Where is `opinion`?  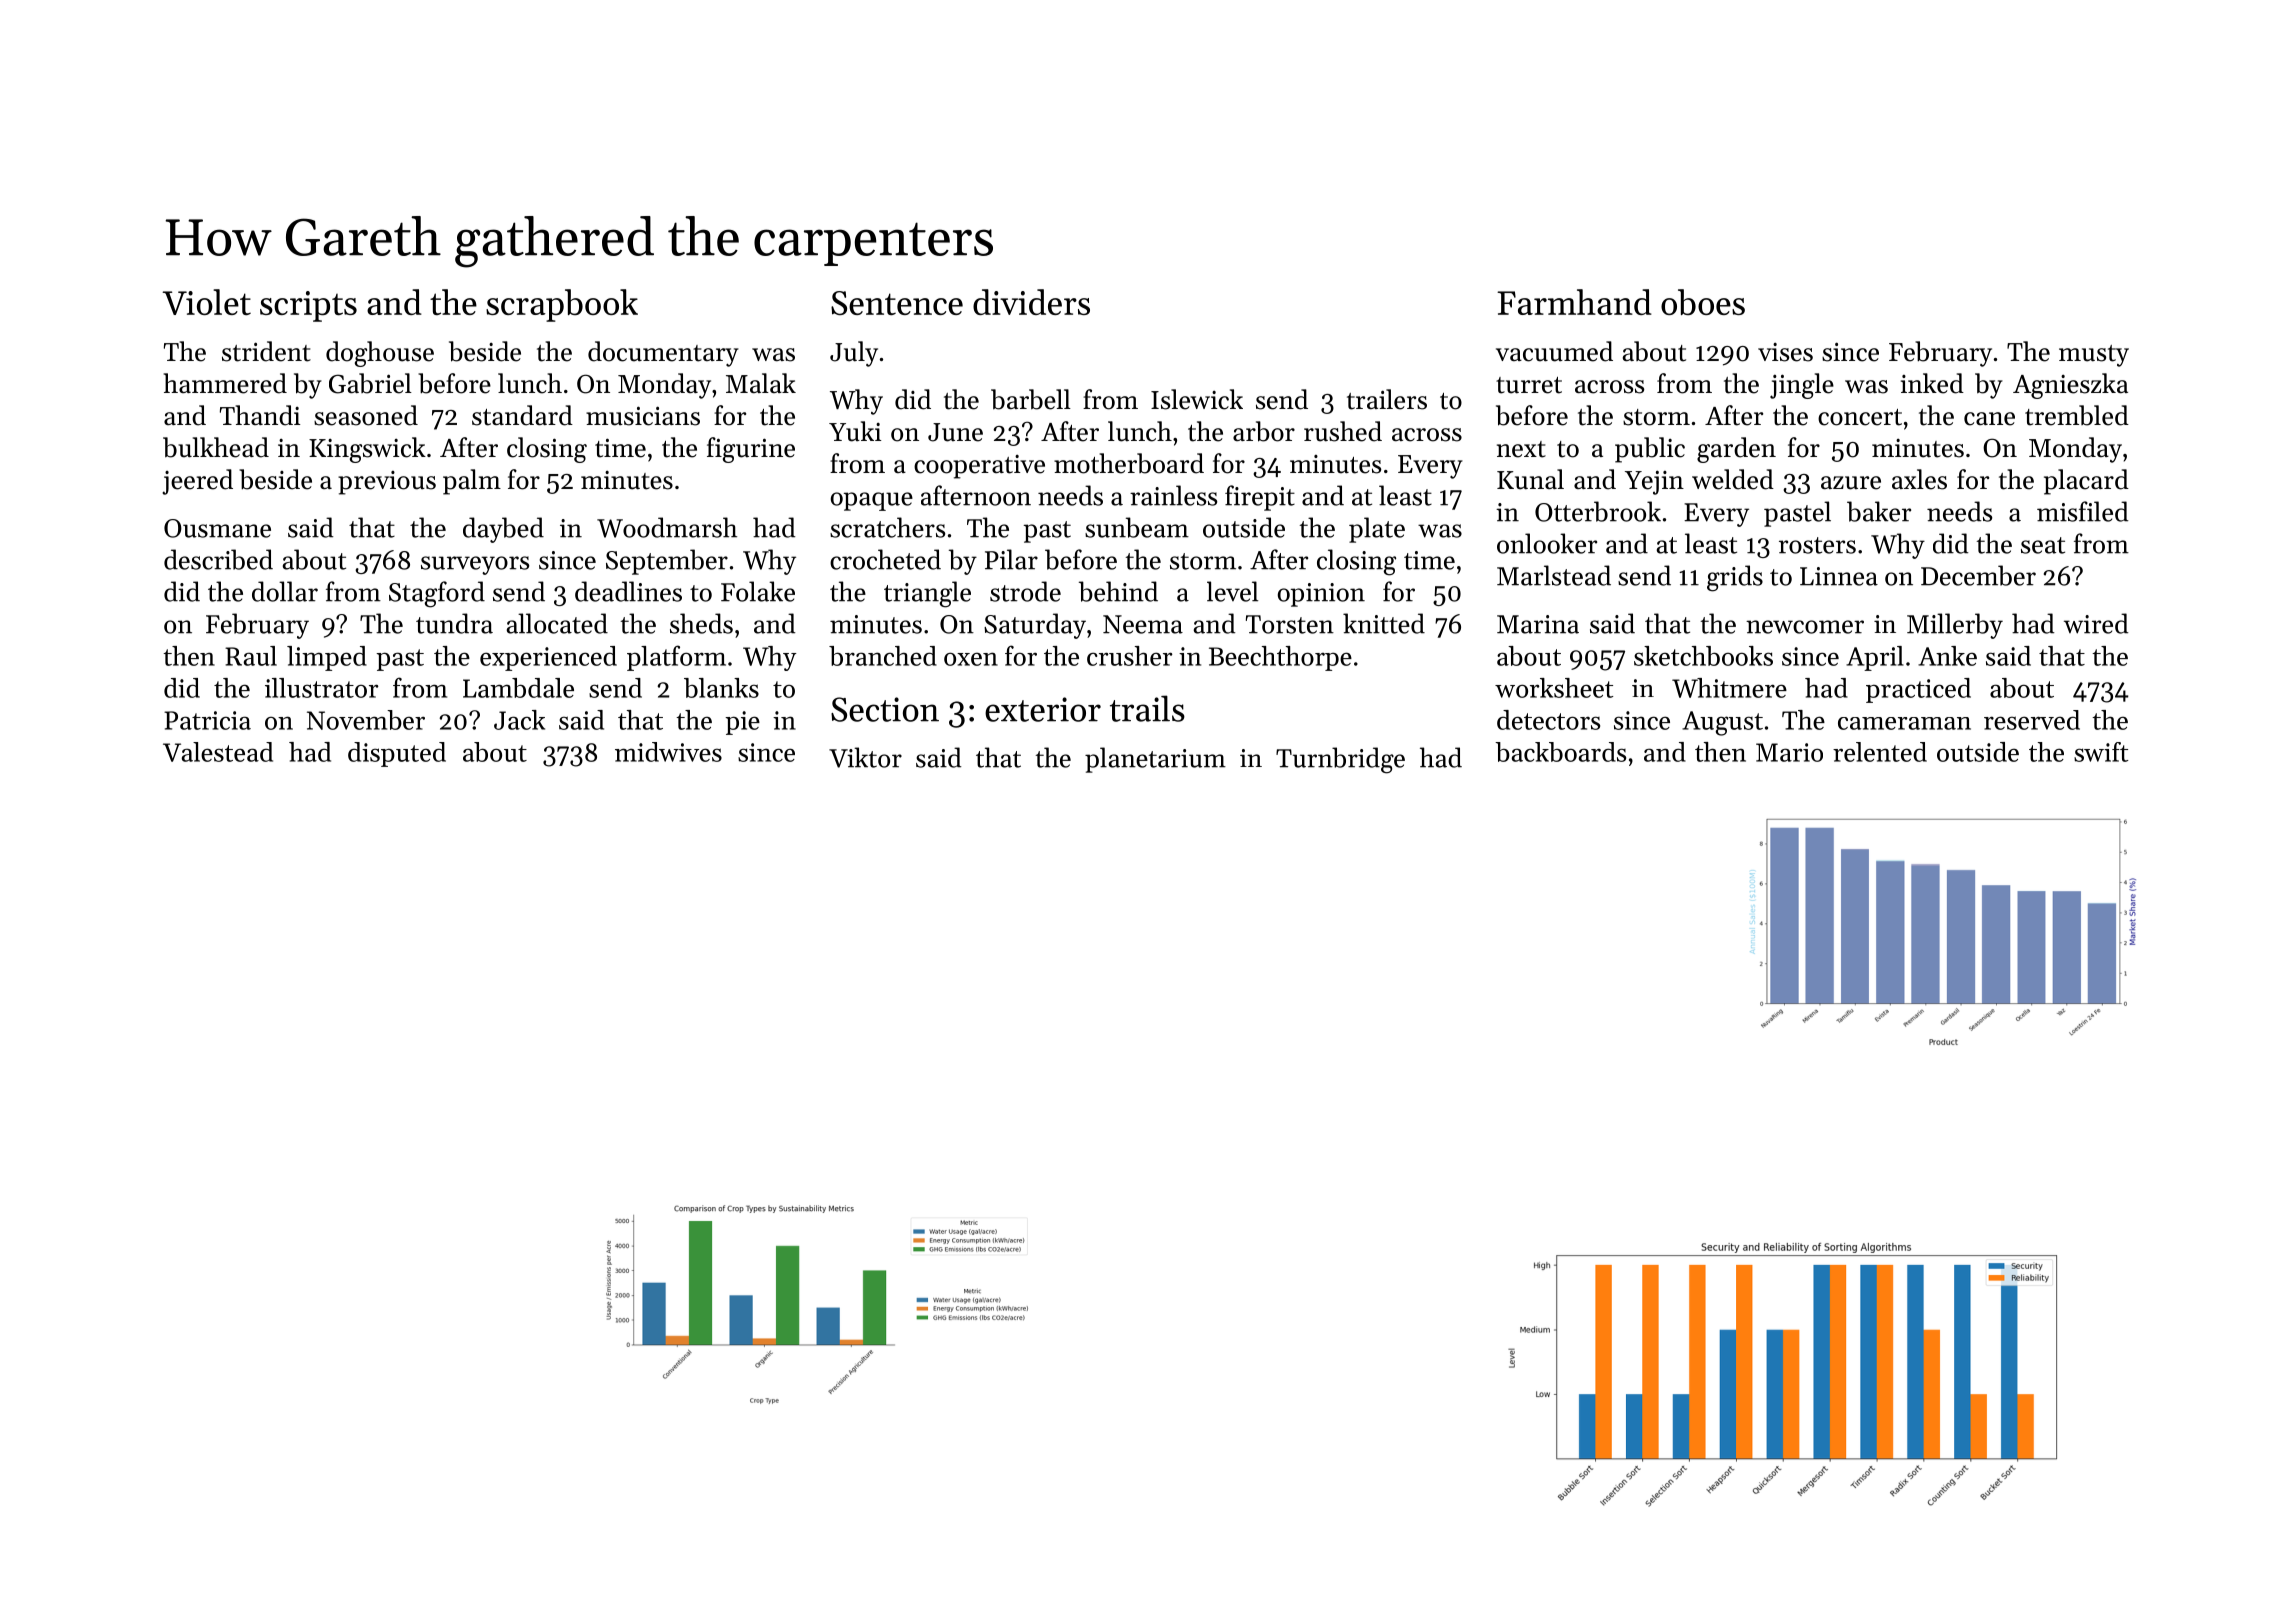 opinion is located at coordinates (1321, 595).
